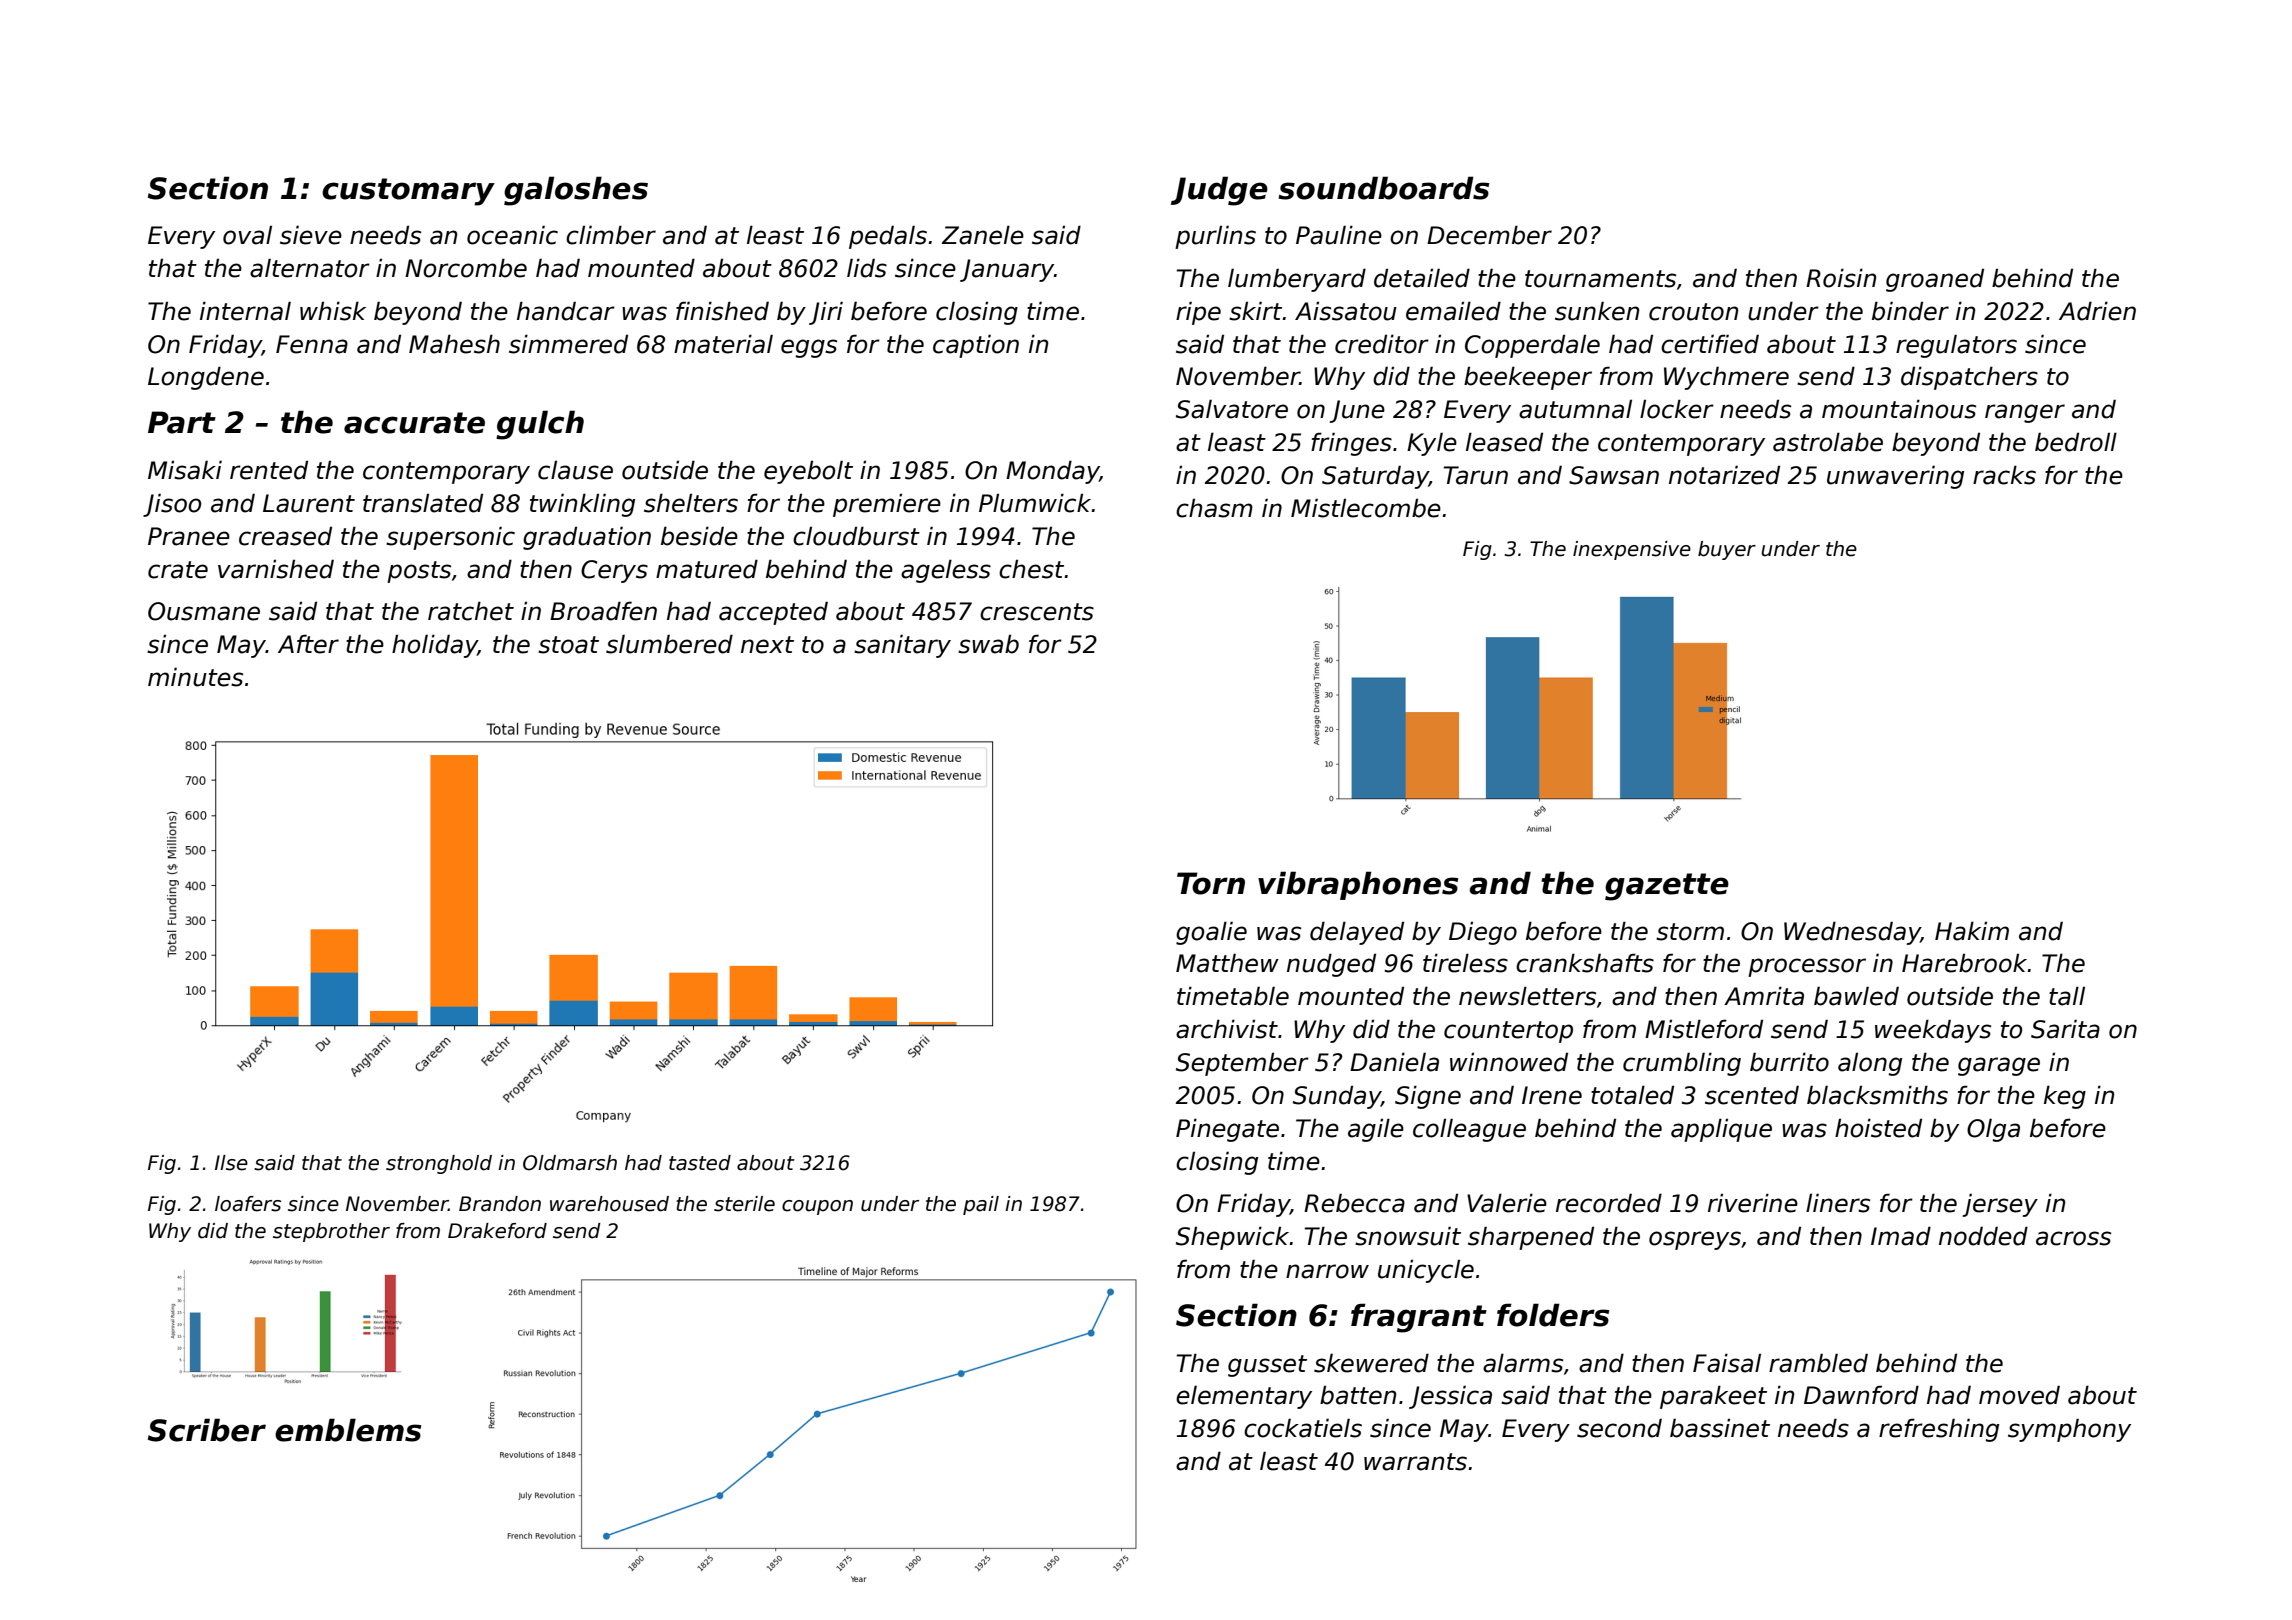 The height and width of the screenshot is (1620, 2292). What do you see at coordinates (1358, 885) in the screenshot?
I see `vibraphones` at bounding box center [1358, 885].
